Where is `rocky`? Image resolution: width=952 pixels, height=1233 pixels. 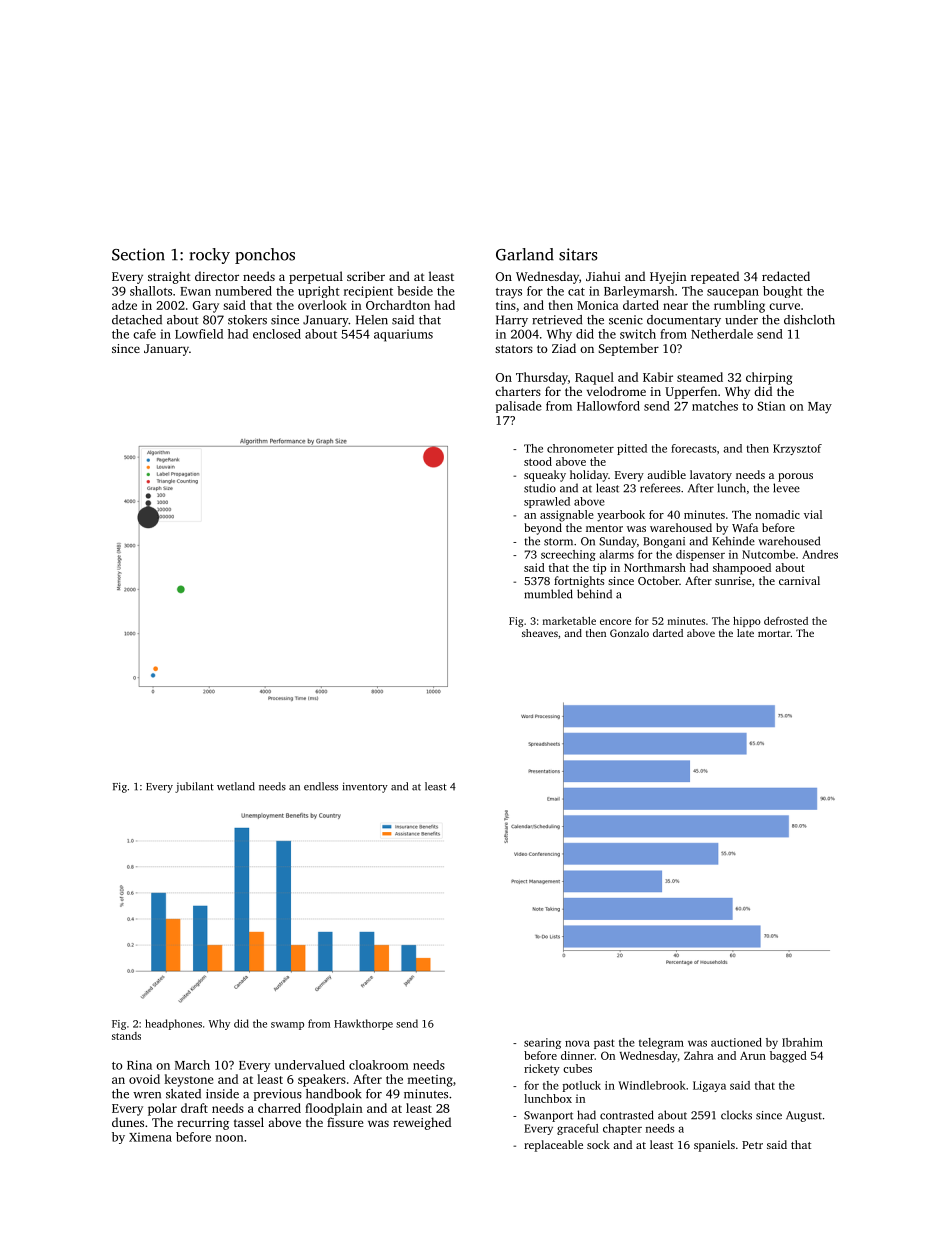
rocky is located at coordinates (210, 256).
